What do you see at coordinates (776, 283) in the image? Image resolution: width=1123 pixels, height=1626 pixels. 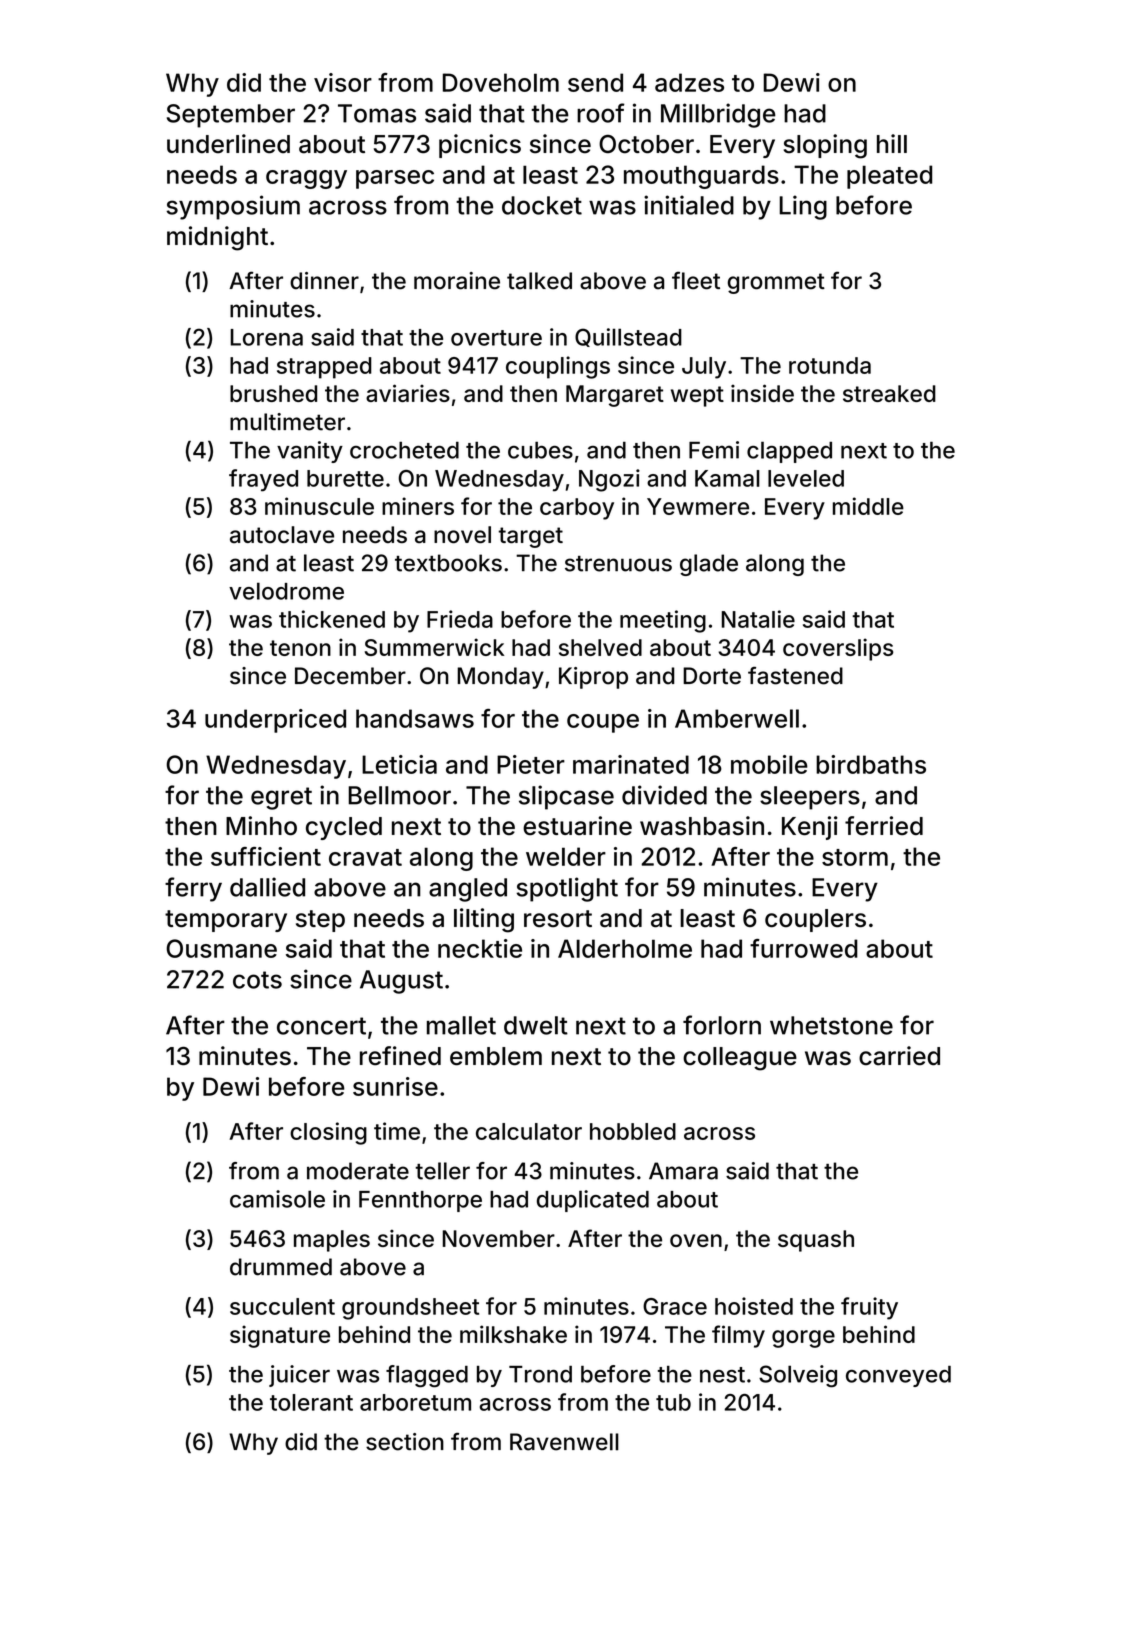 I see `grommet` at bounding box center [776, 283].
